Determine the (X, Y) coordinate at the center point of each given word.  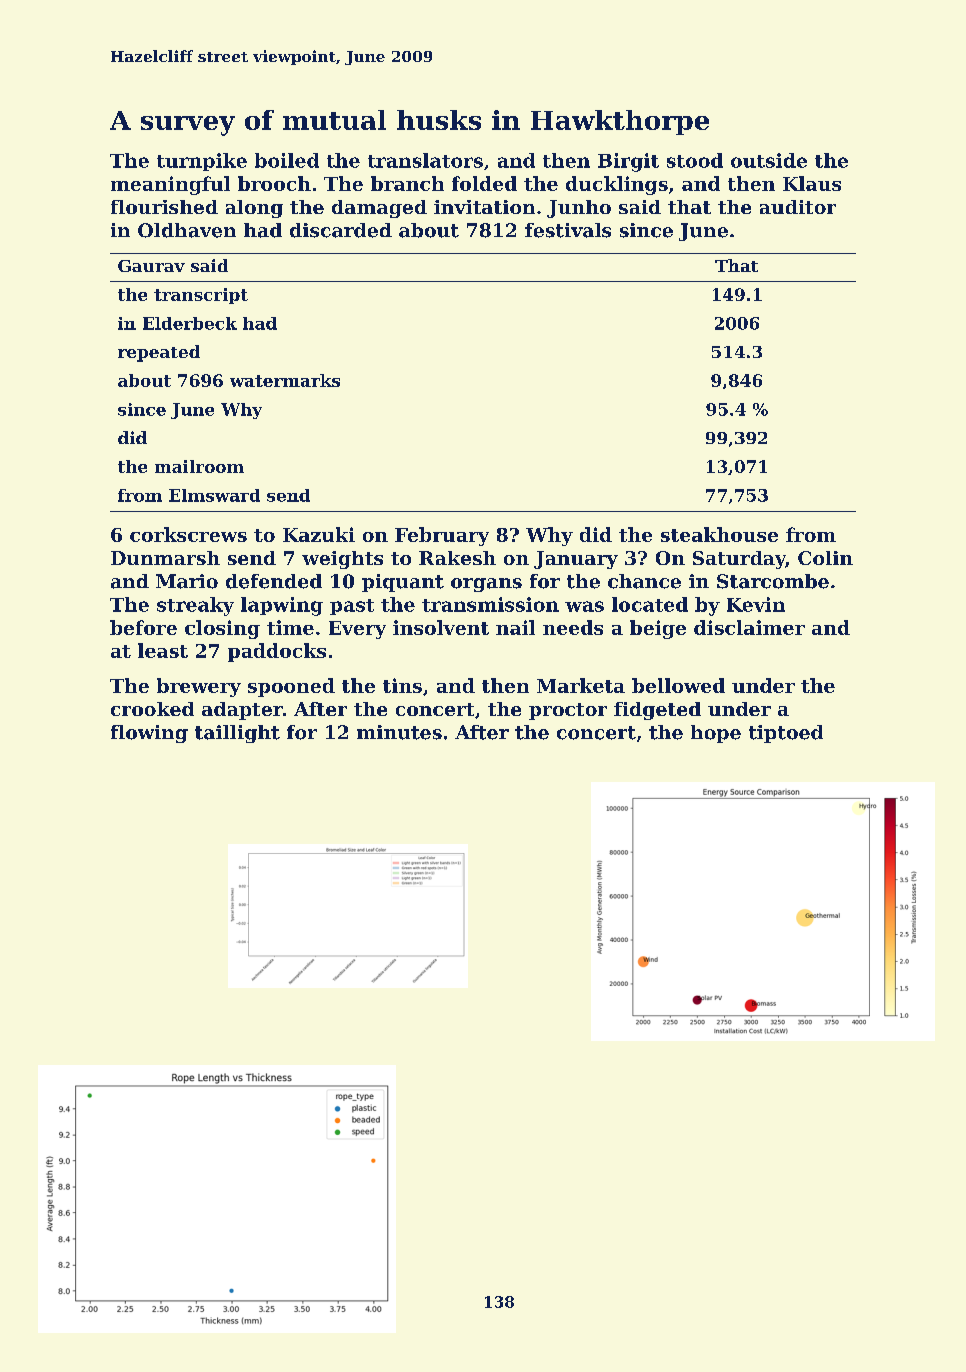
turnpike (202, 162)
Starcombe (773, 581)
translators (425, 160)
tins (402, 685)
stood (695, 160)
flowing (149, 734)
